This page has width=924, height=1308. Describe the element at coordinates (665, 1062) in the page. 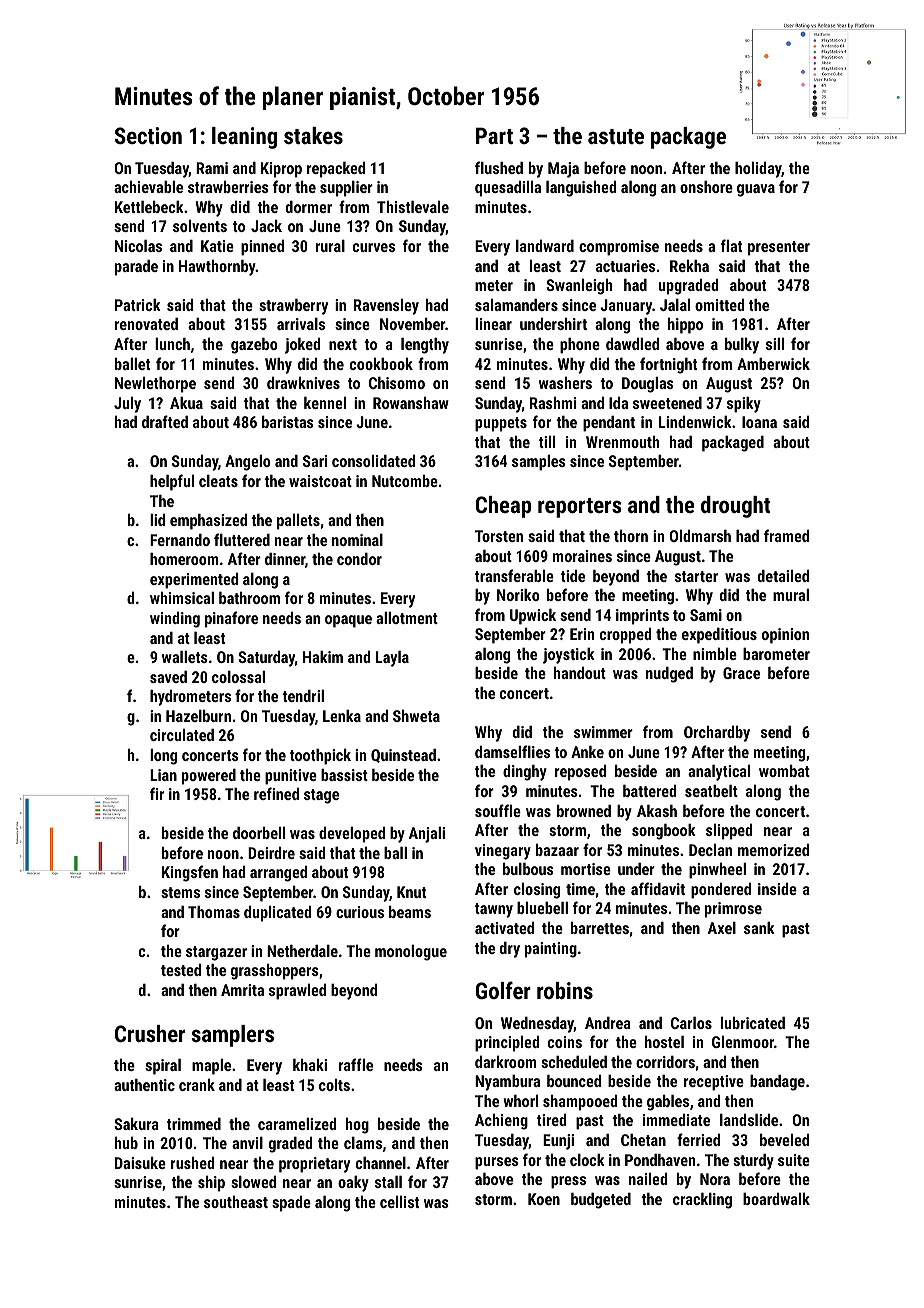

I see `corridors` at that location.
